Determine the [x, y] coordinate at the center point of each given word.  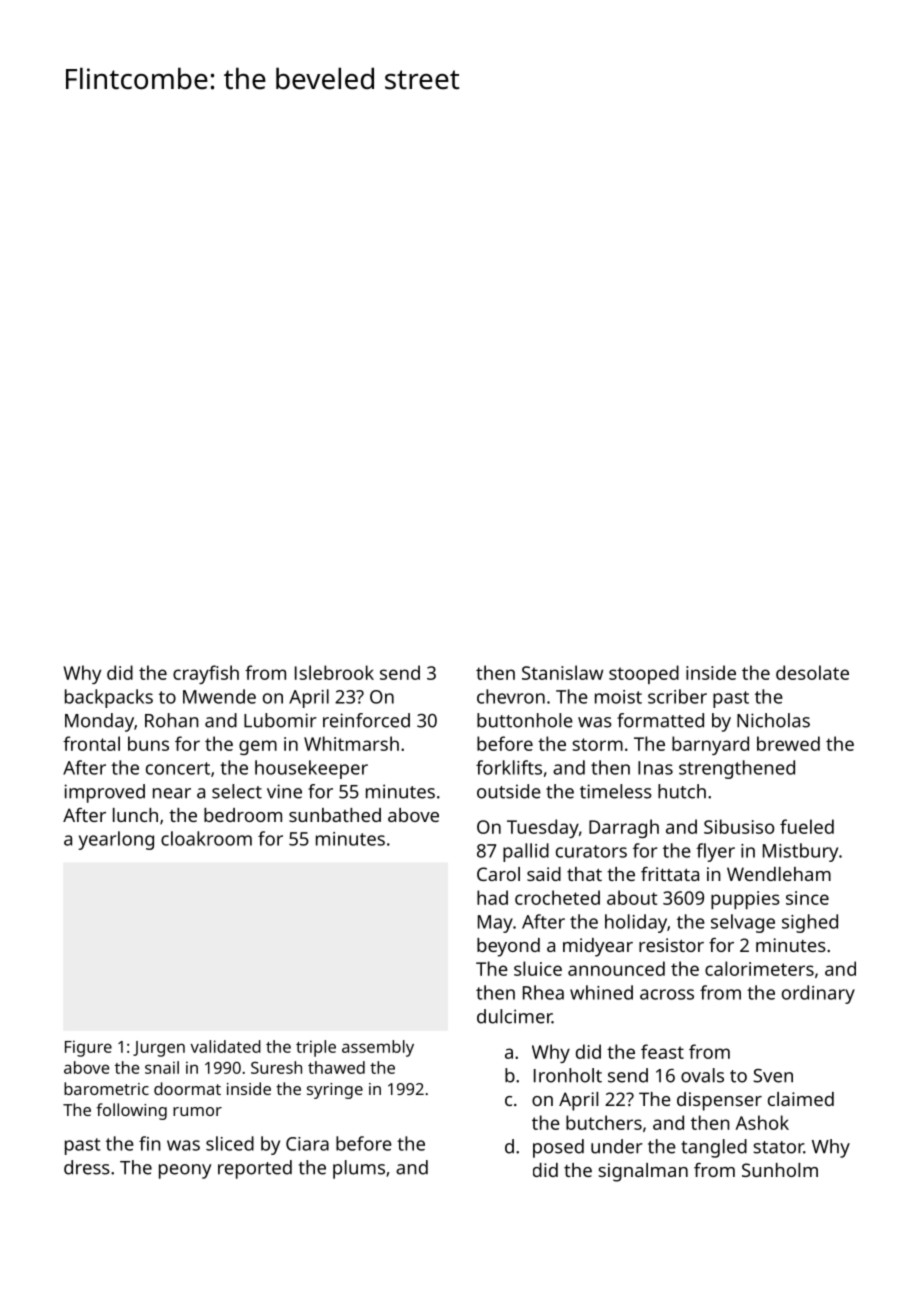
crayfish [206, 674]
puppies [745, 900]
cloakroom [206, 838]
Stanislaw [562, 672]
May [495, 924]
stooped [644, 674]
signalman [643, 1172]
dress [87, 1167]
